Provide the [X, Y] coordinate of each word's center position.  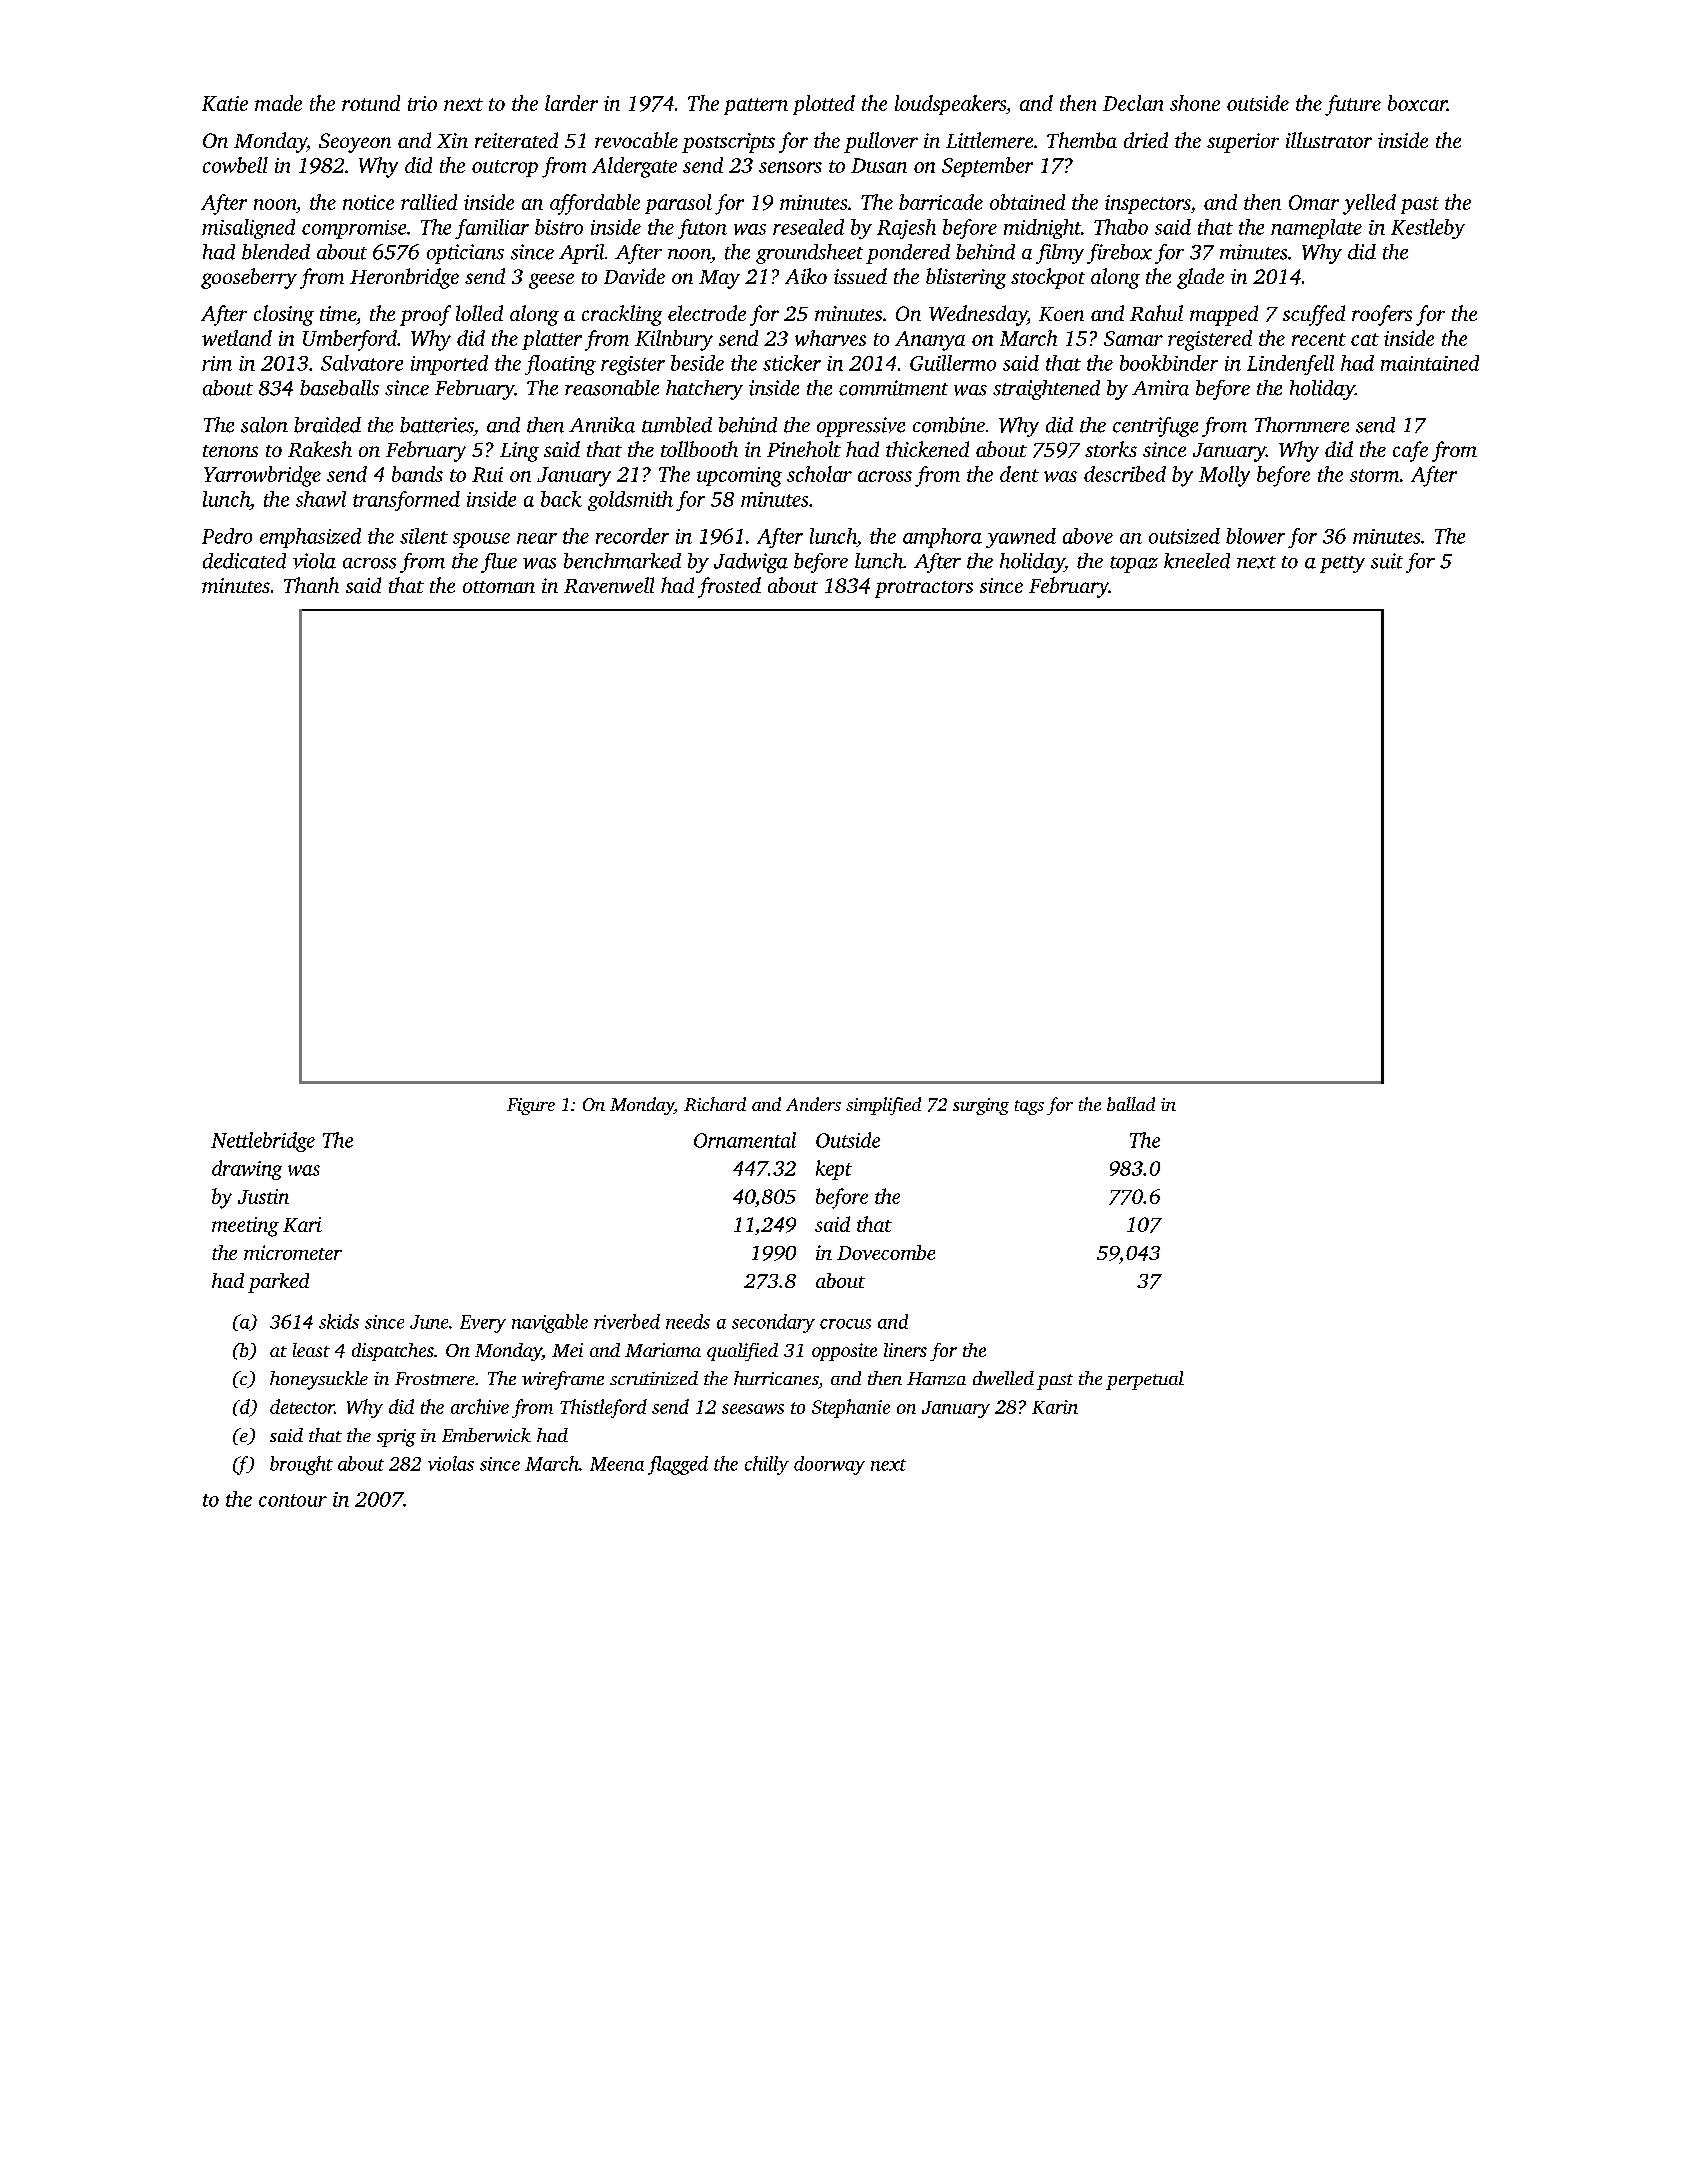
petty [1342, 564]
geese [551, 281]
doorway [829, 1465]
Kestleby [1428, 229]
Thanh [311, 585]
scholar [819, 474]
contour [293, 1500]
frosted [729, 587]
